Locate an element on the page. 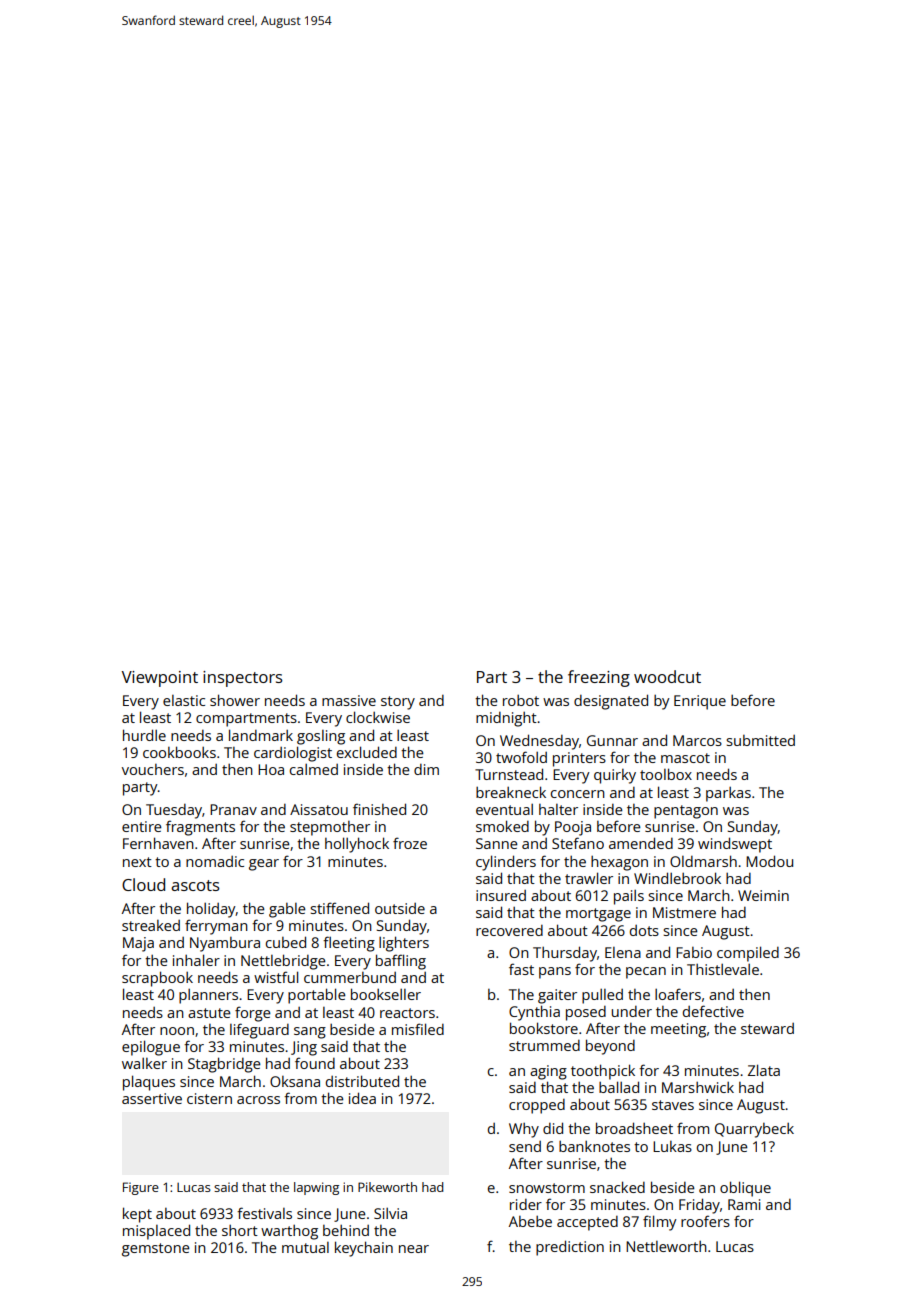 This document has height=1308, width=924. Marcos is located at coordinates (697, 740).
